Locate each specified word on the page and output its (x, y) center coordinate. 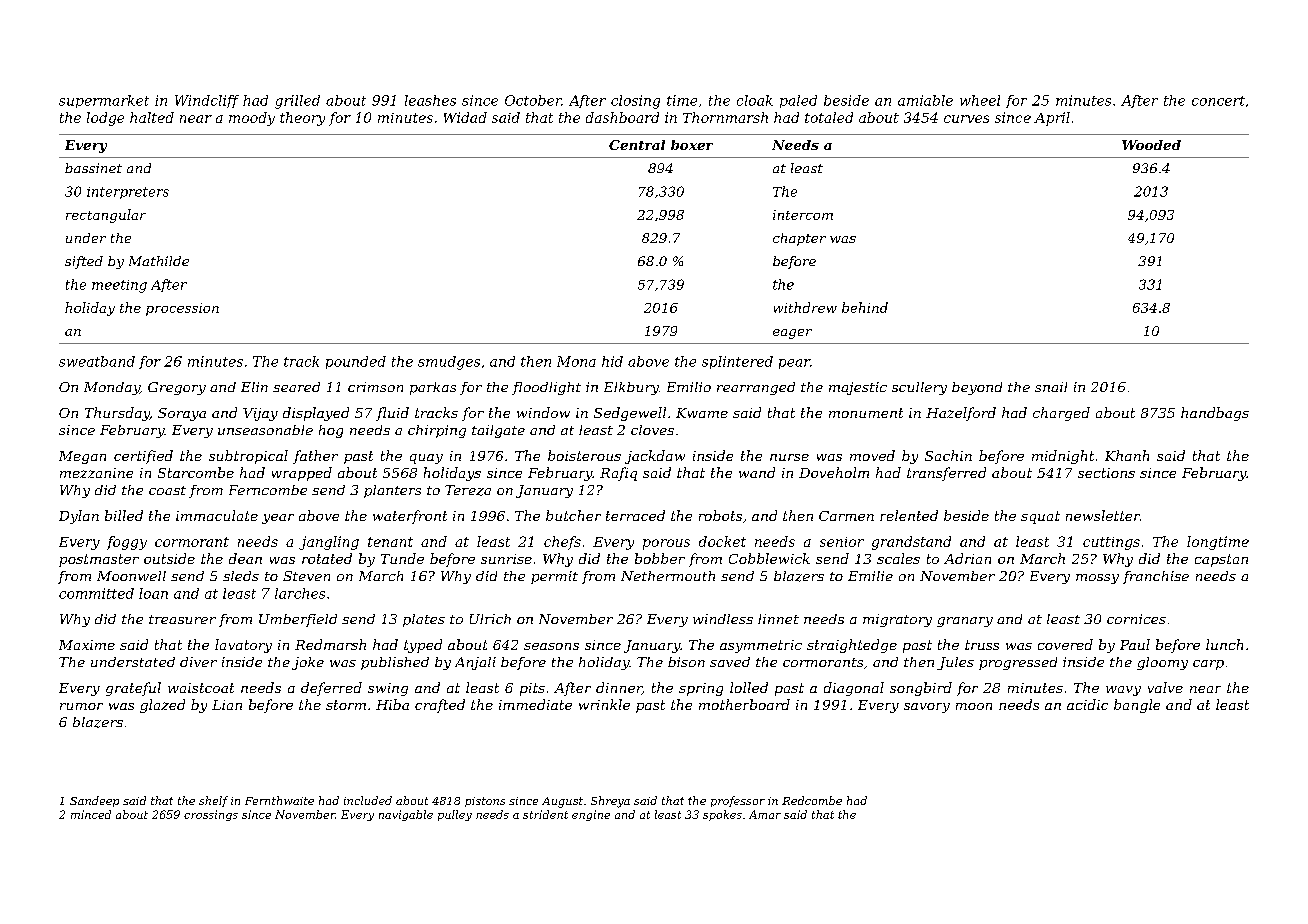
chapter (799, 239)
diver (198, 662)
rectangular (106, 216)
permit (554, 577)
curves (966, 119)
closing (635, 102)
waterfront (410, 517)
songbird (921, 689)
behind (865, 307)
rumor (81, 706)
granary (965, 622)
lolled (749, 687)
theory (302, 119)
